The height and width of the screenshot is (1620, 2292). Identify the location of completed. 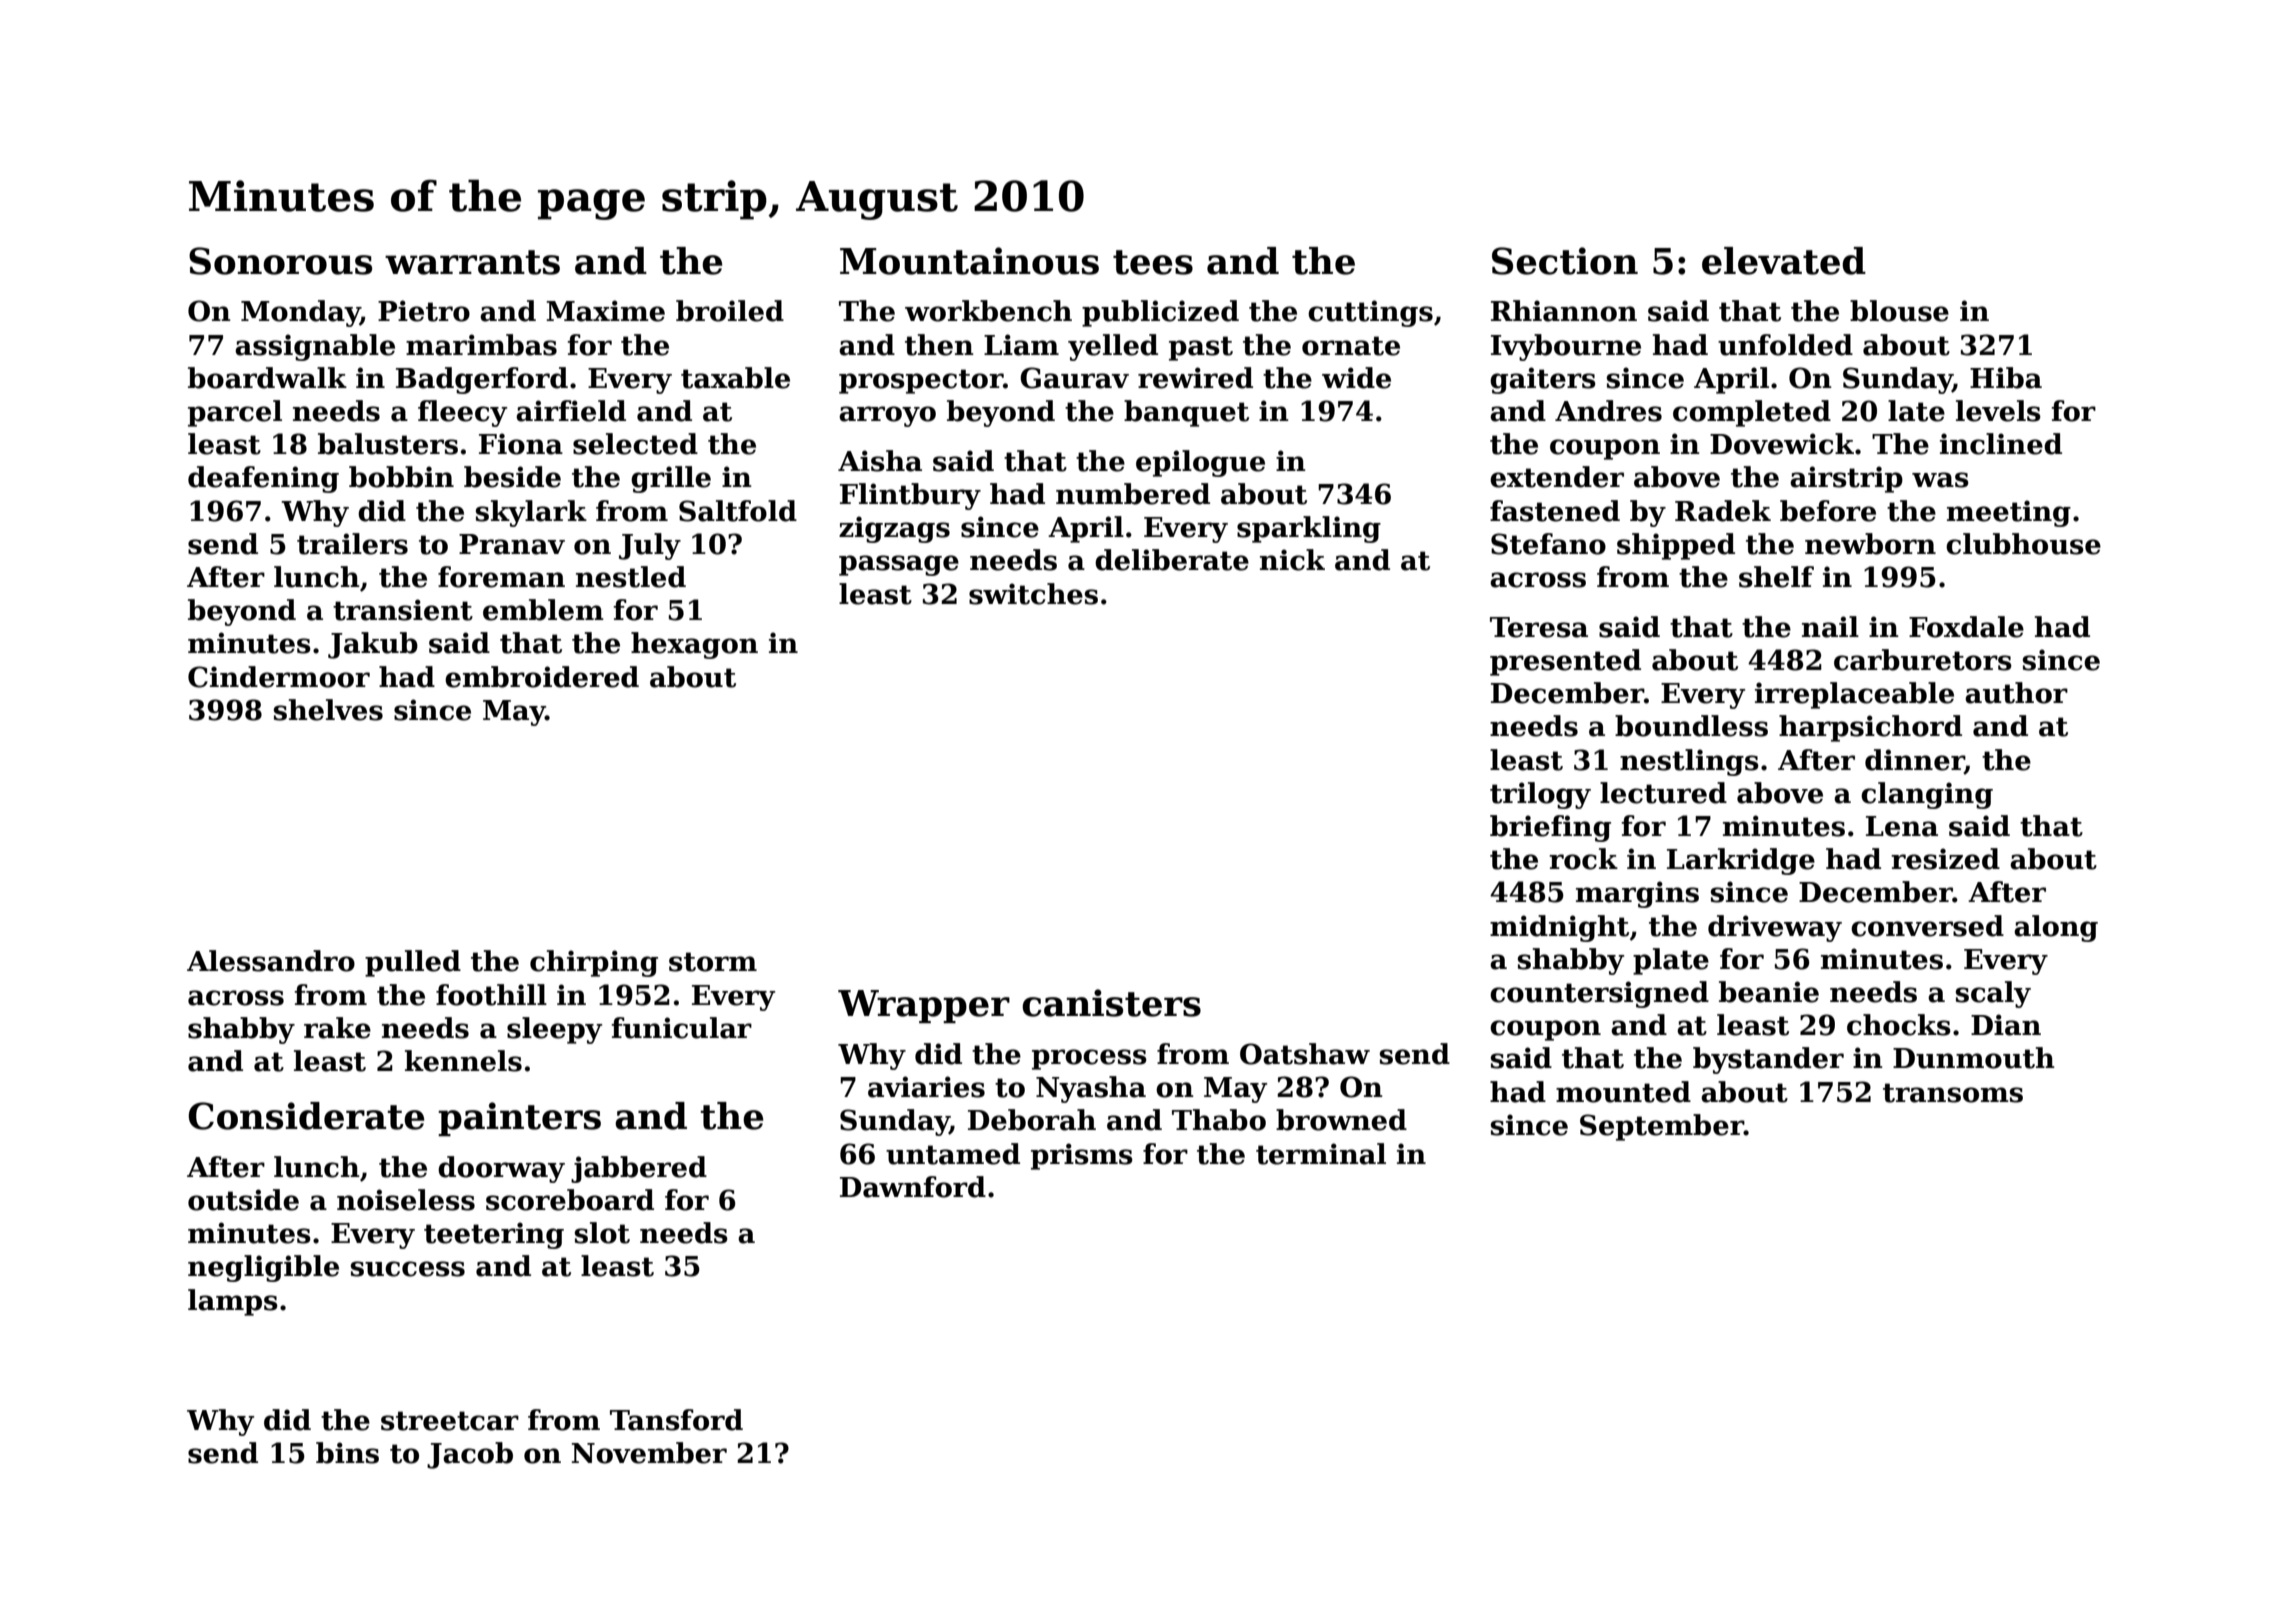
(1752, 413).
